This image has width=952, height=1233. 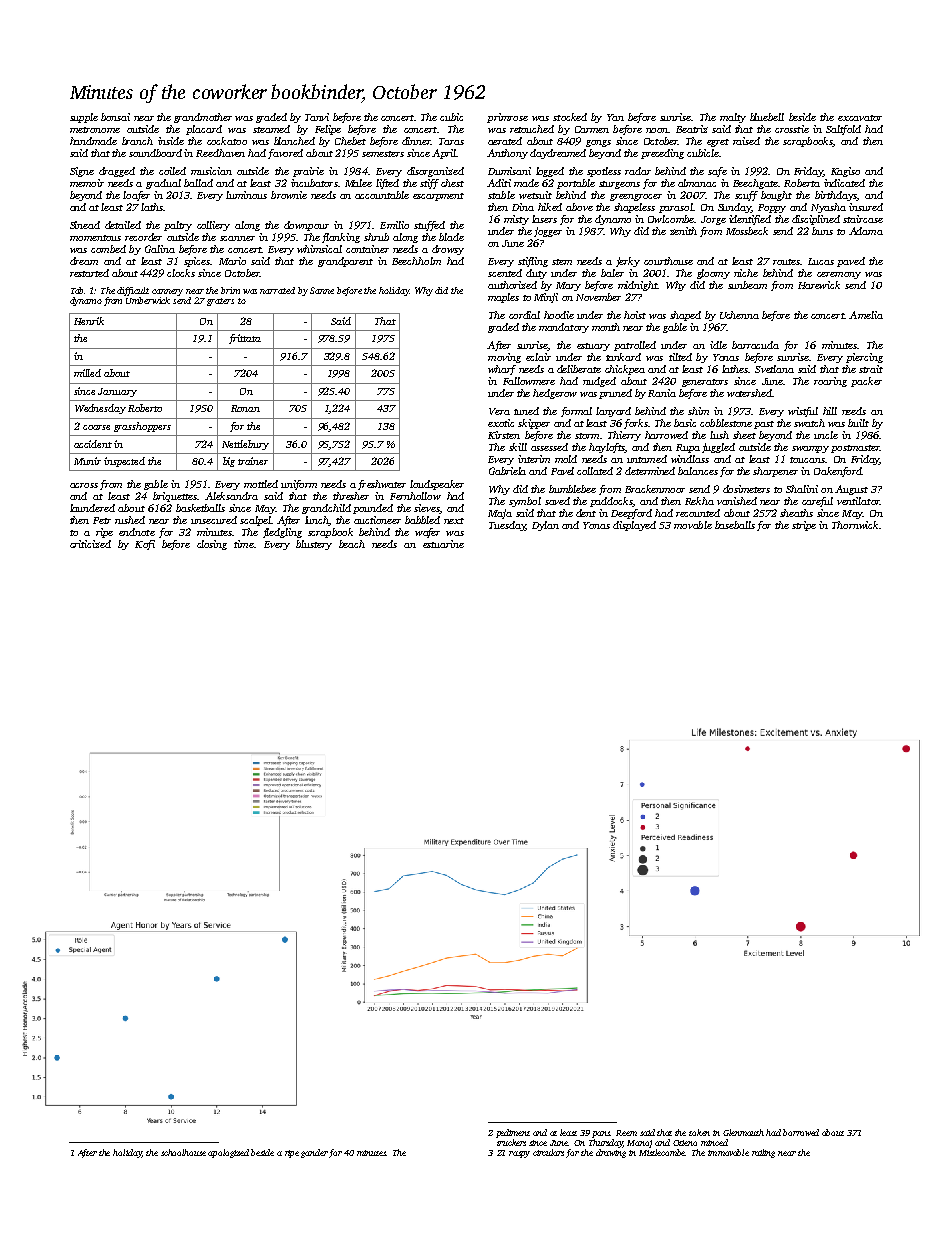 What do you see at coordinates (245, 408) in the image?
I see `Ronan` at bounding box center [245, 408].
